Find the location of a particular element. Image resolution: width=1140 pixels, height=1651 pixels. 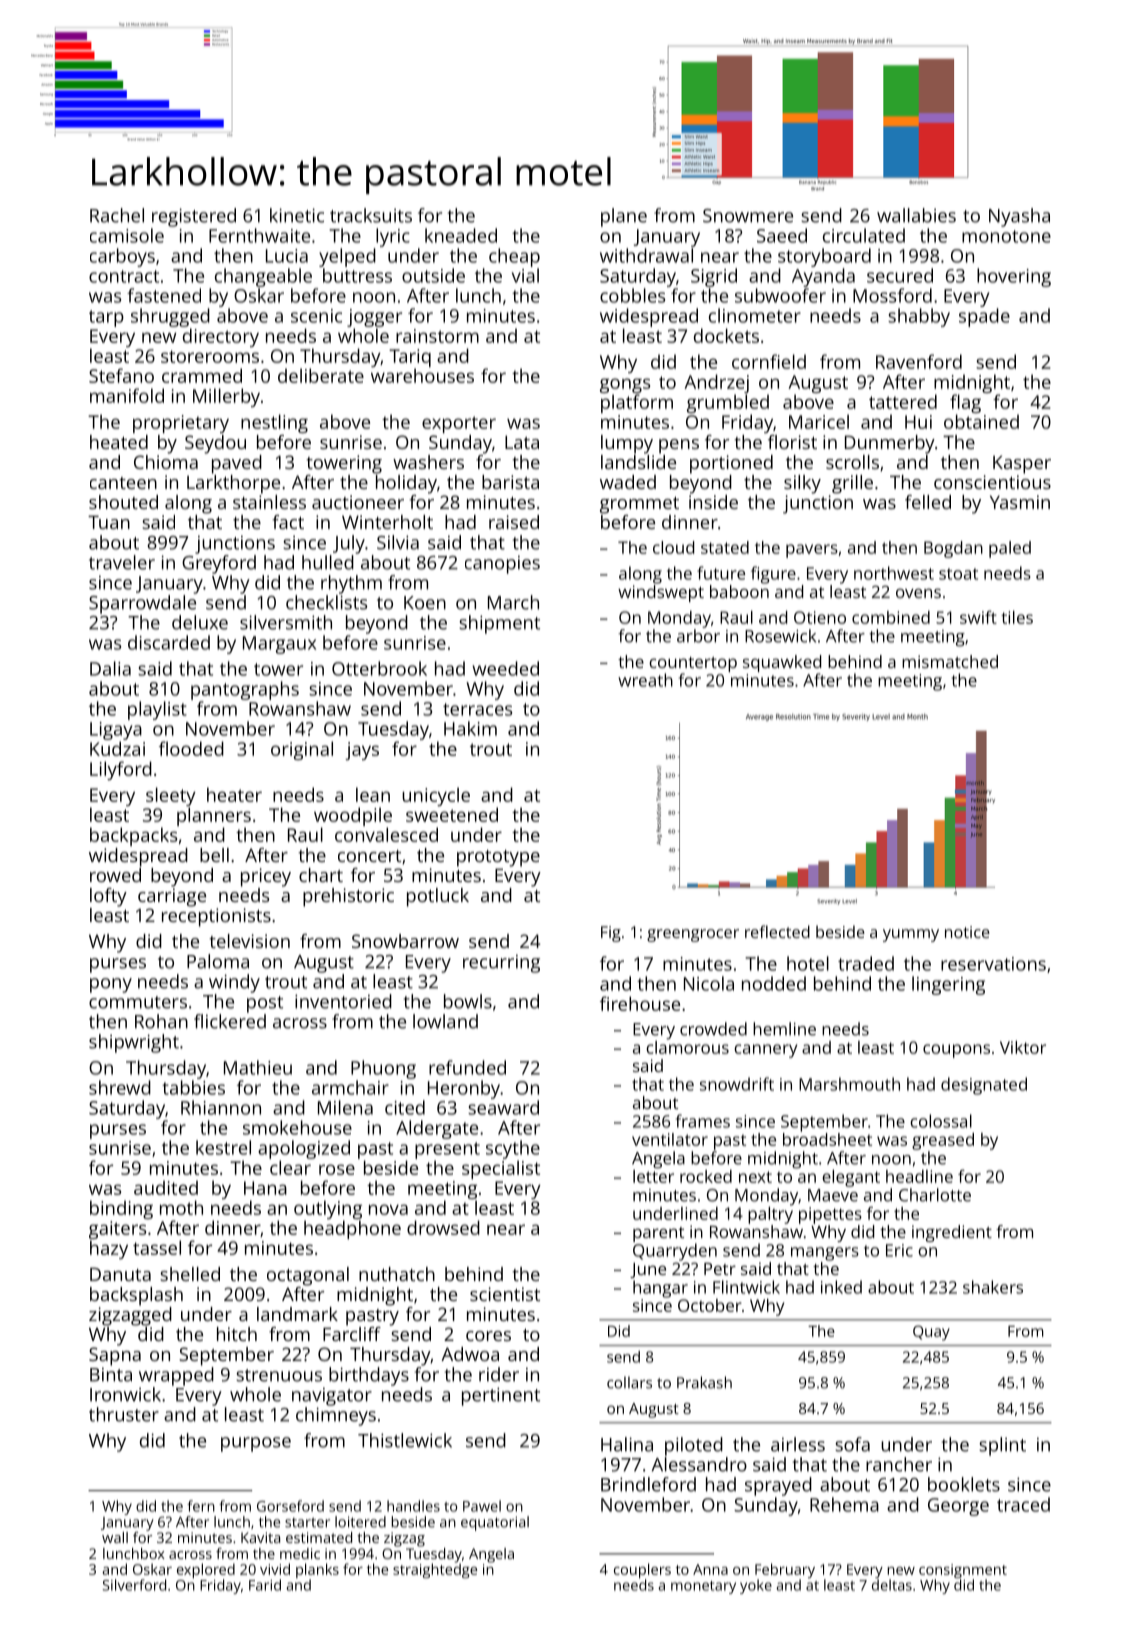

Silverford is located at coordinates (134, 1585).
